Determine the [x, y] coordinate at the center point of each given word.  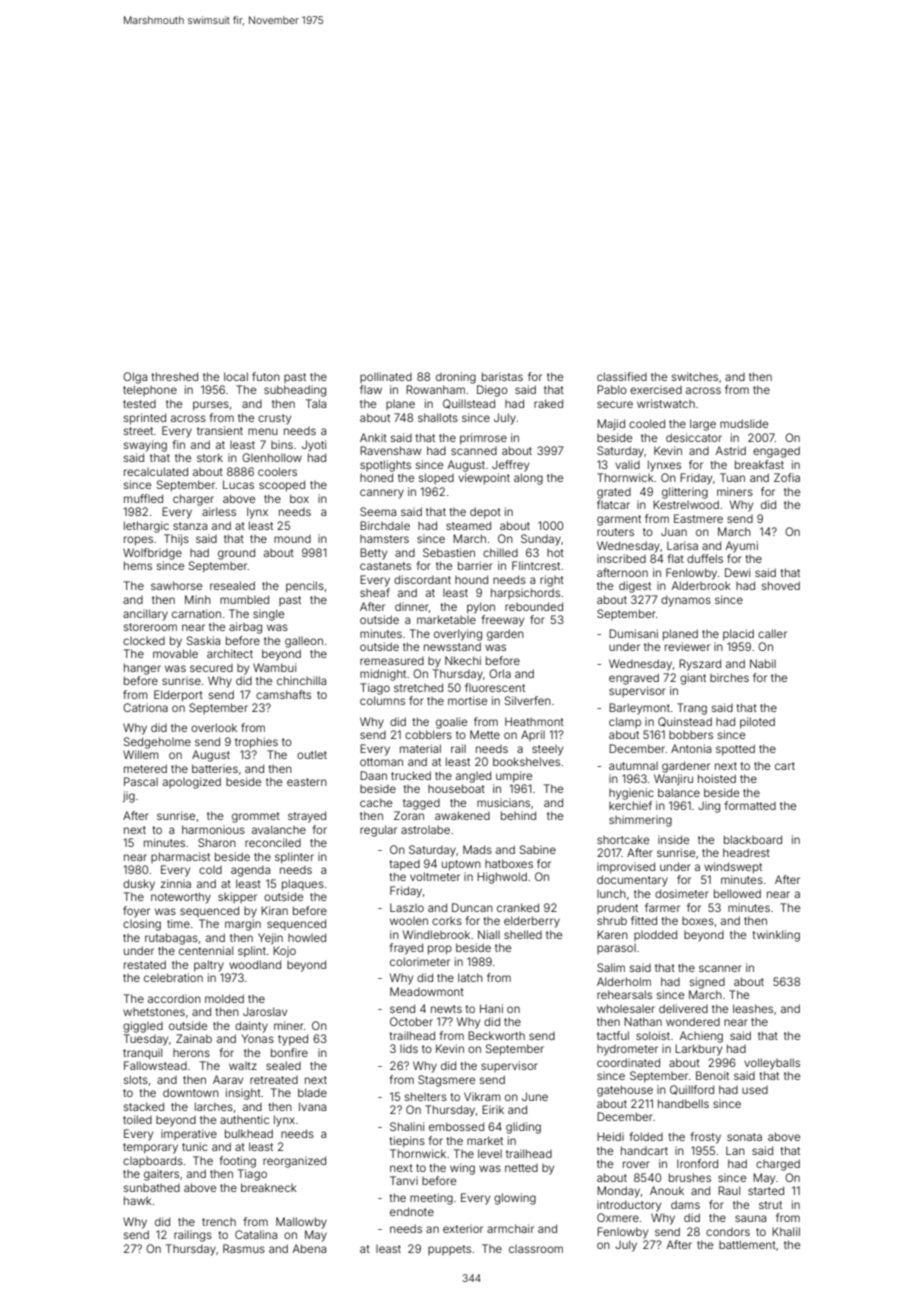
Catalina [256, 1234]
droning [456, 378]
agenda [250, 871]
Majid [611, 425]
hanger [142, 669]
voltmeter [435, 876]
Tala [316, 403]
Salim [611, 967]
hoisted [717, 778]
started [766, 1190]
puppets [449, 1250]
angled [473, 777]
